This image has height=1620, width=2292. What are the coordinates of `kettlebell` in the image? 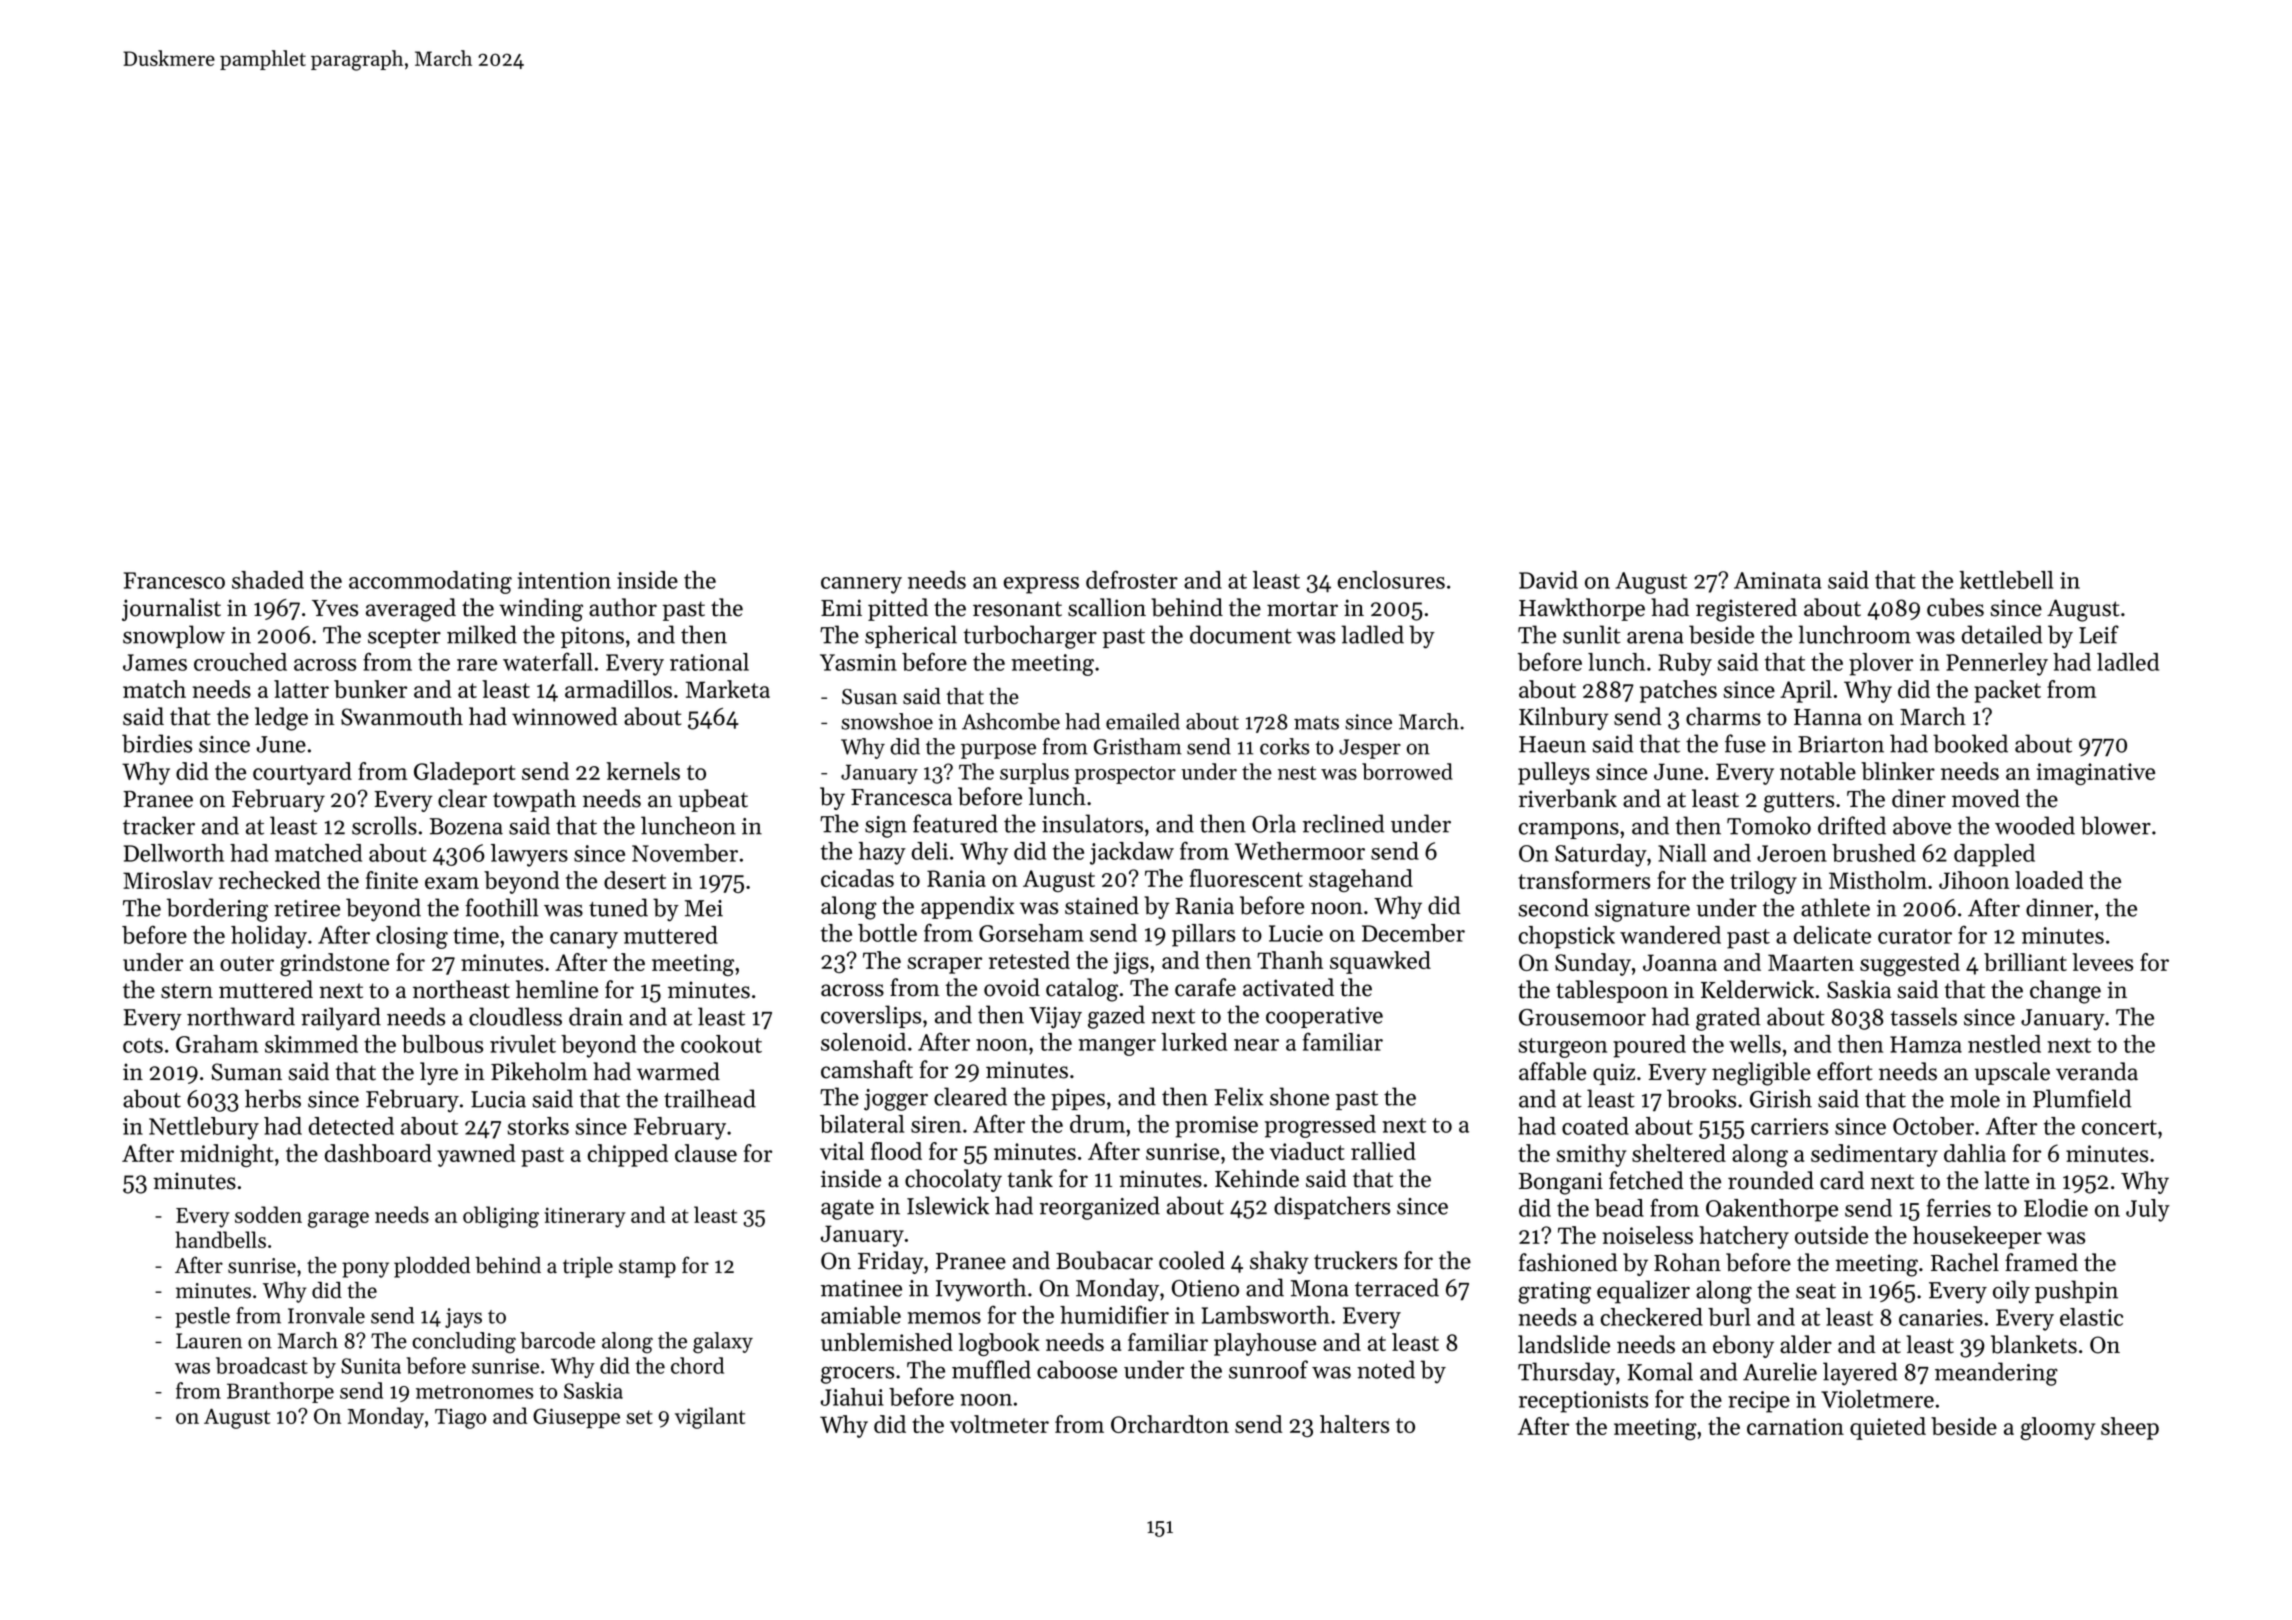 It's located at (2006, 580).
